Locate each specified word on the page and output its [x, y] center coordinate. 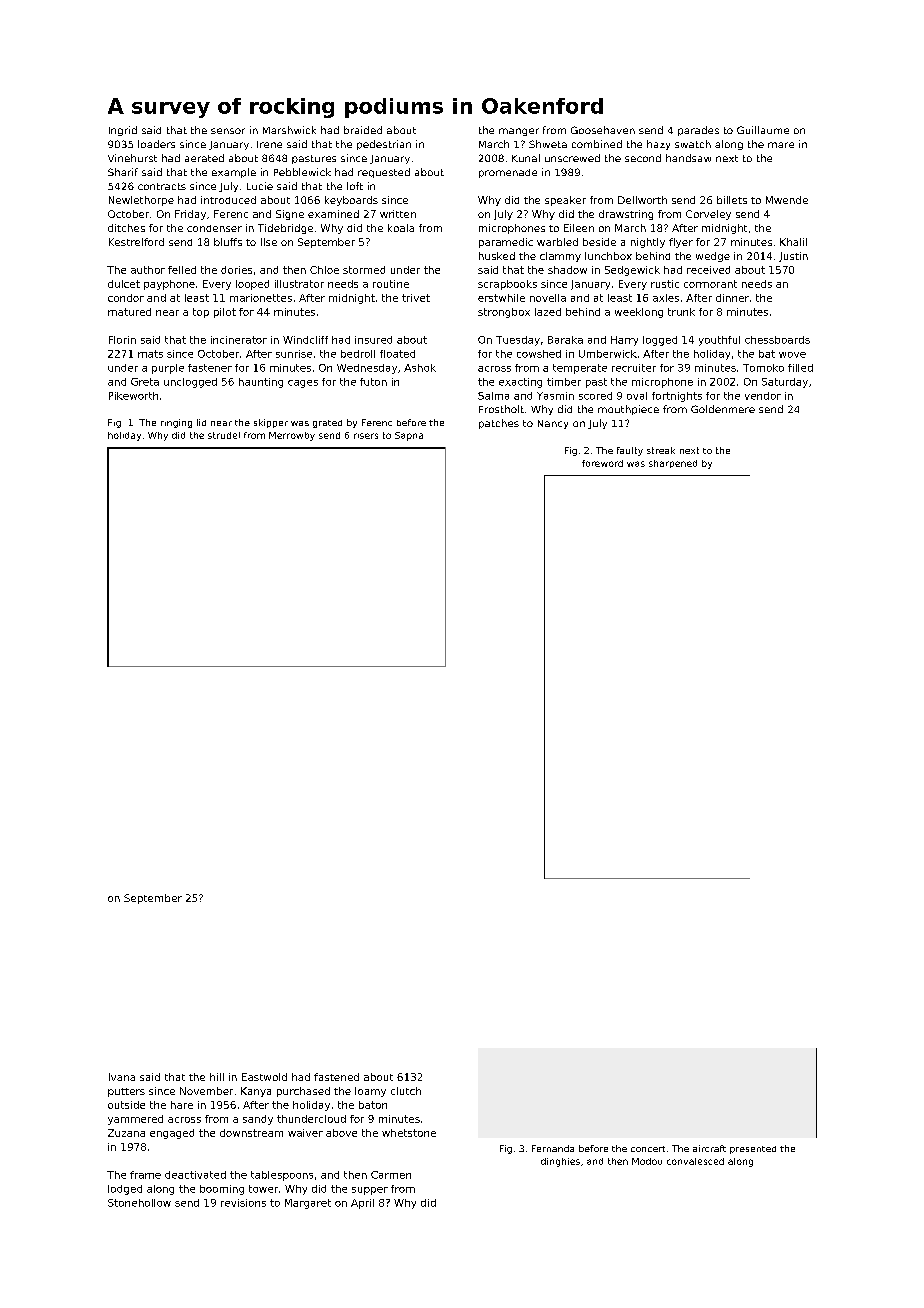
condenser [214, 228]
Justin [793, 257]
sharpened [673, 464]
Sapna [409, 436]
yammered [135, 1120]
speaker [565, 201]
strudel [224, 435]
